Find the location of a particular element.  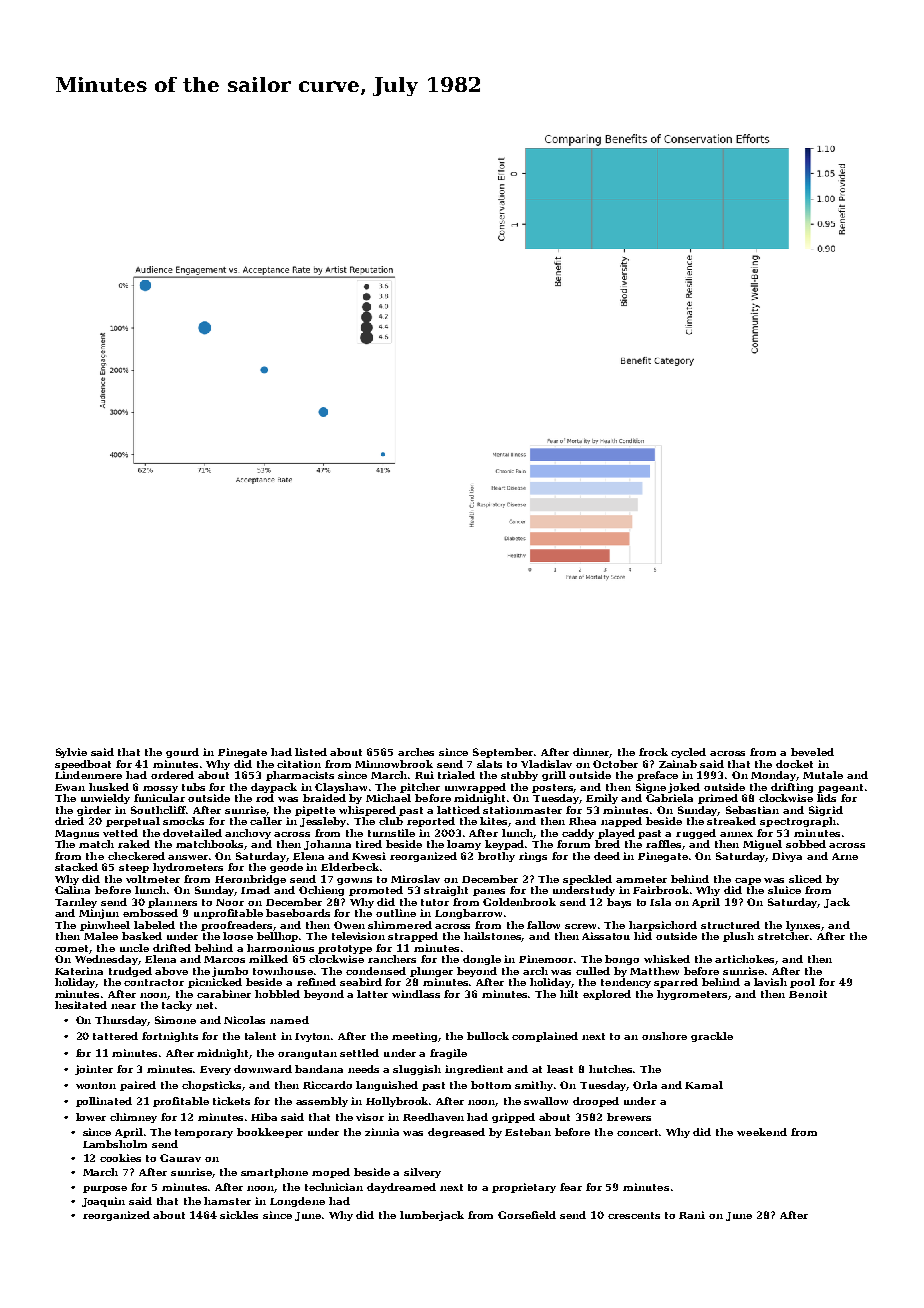

husked is located at coordinates (109, 787).
